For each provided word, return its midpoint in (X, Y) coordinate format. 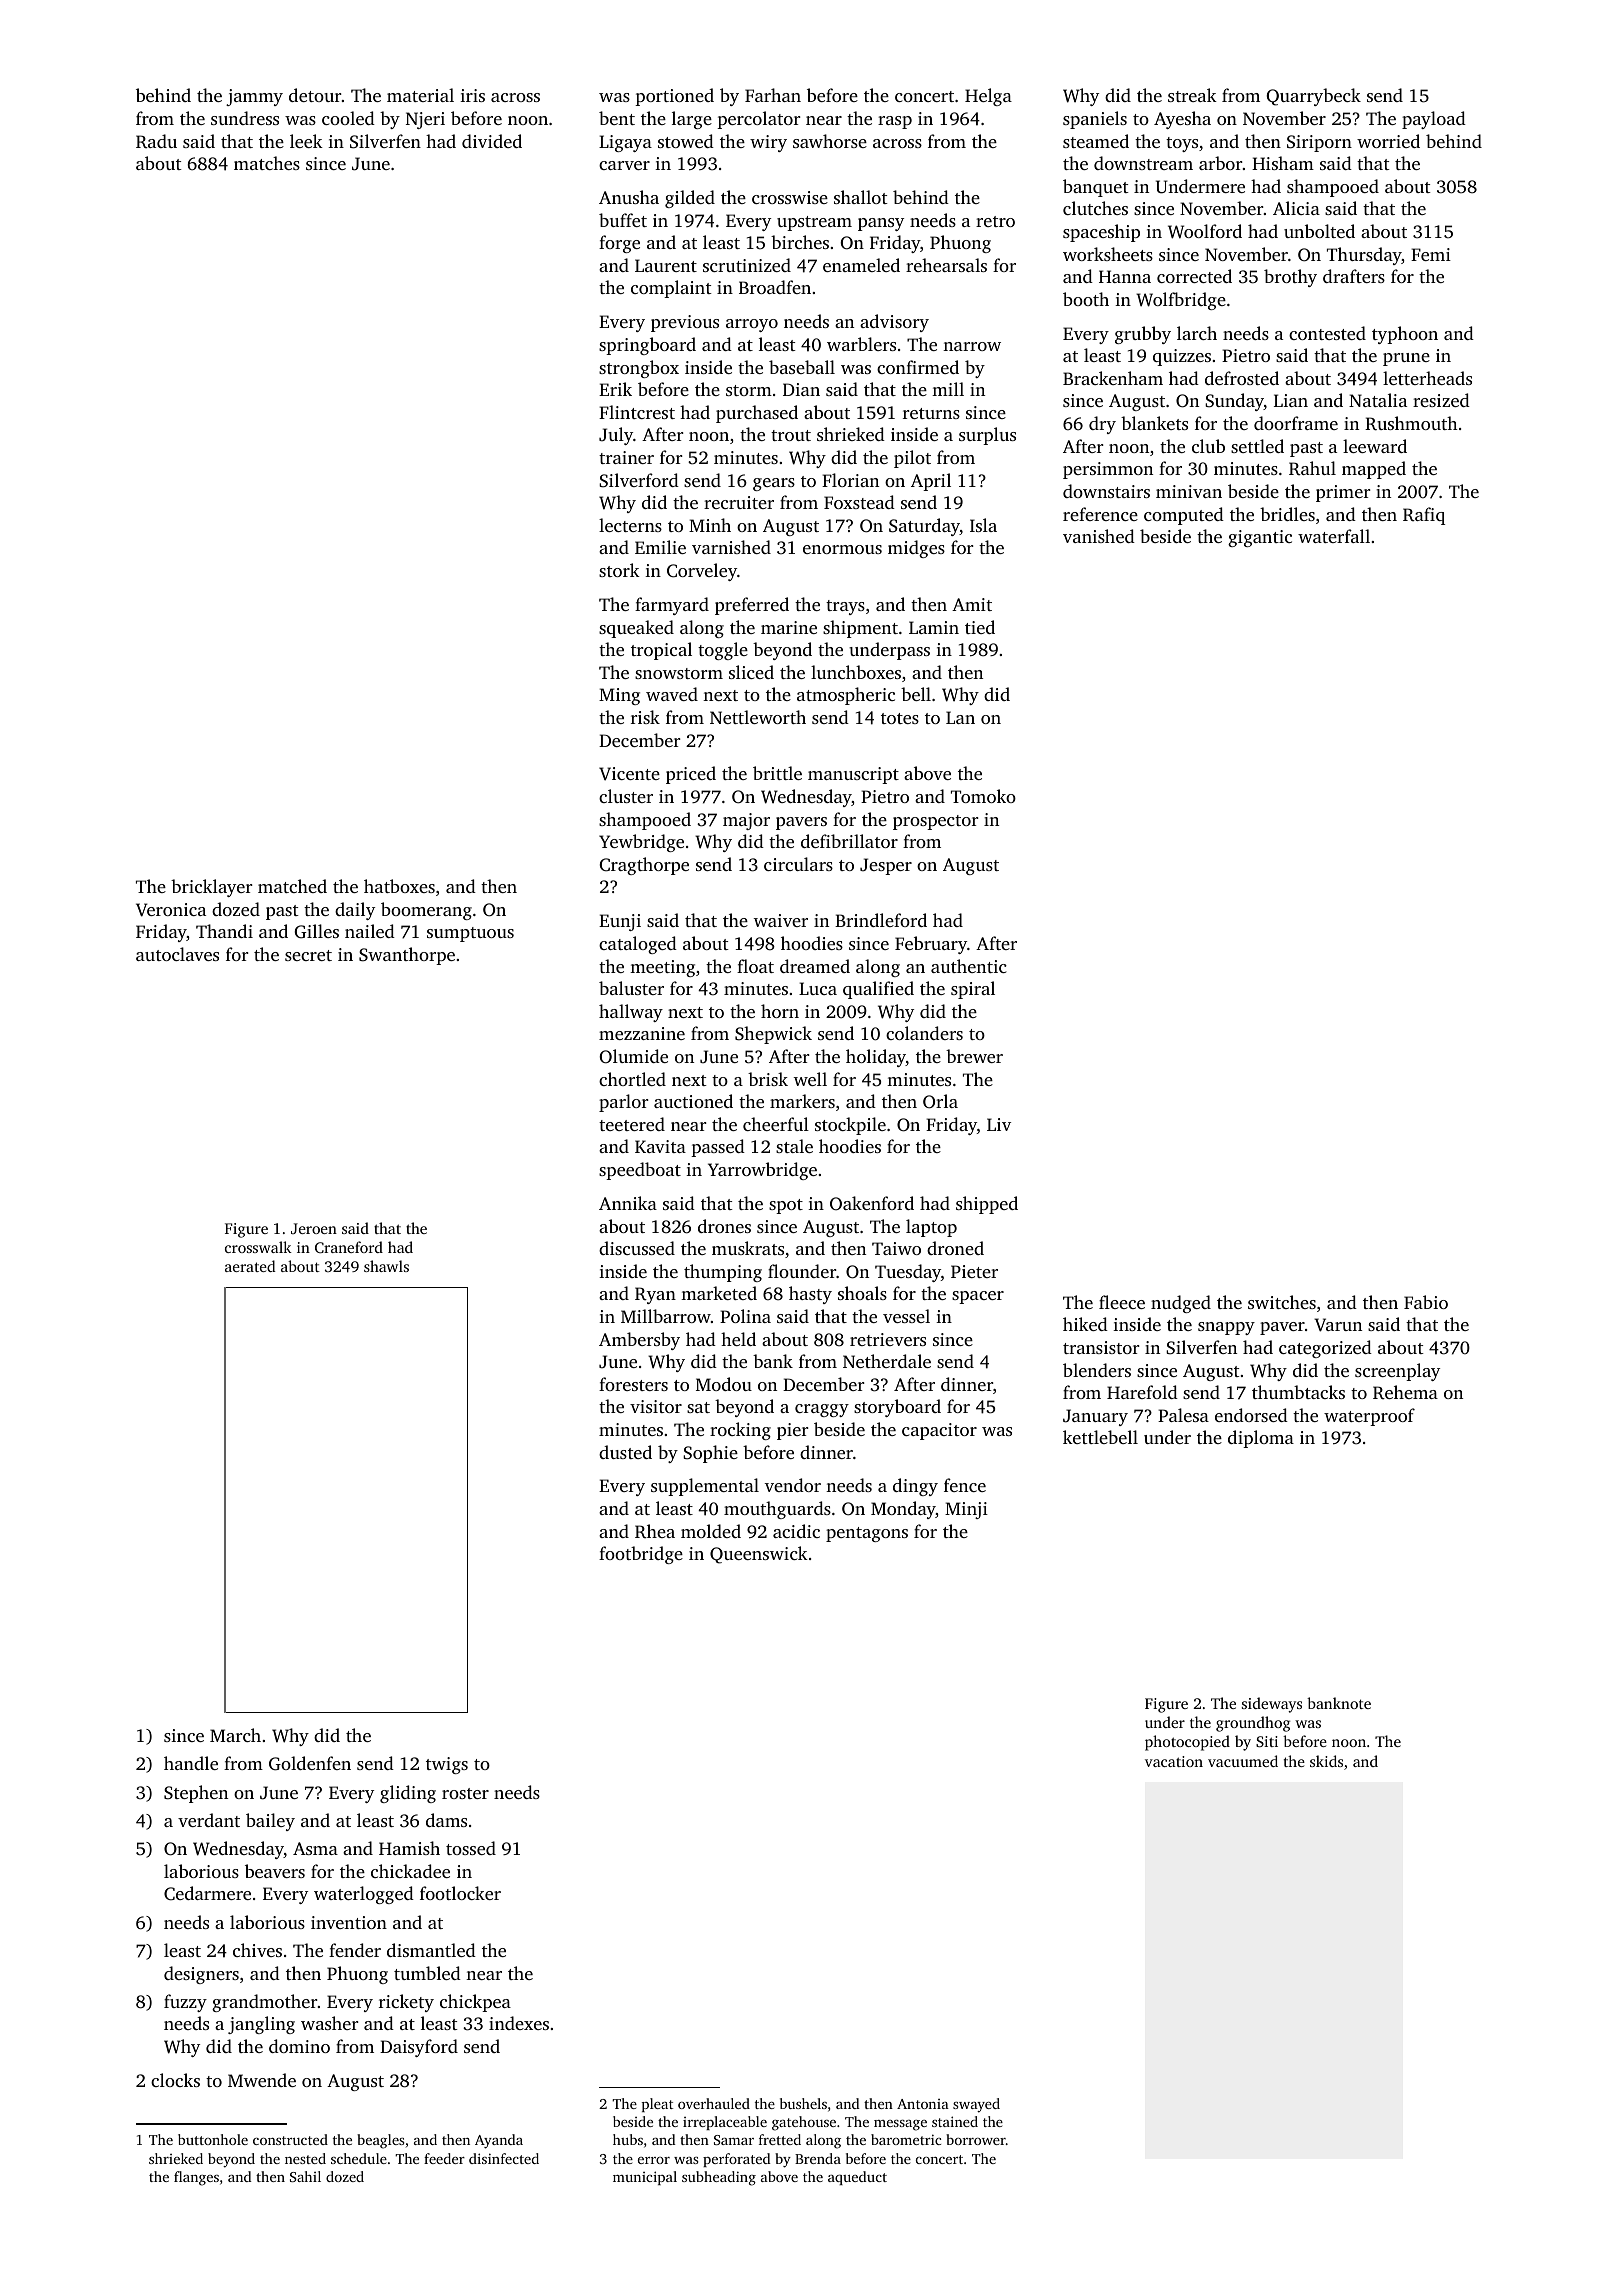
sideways (1272, 1705)
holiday (876, 1058)
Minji (966, 1510)
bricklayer (212, 888)
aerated (250, 1266)
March (235, 1735)
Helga (988, 97)
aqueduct (857, 2178)
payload (1434, 120)
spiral (973, 990)
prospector (936, 822)
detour (315, 95)
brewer (974, 1056)
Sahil (305, 2176)
